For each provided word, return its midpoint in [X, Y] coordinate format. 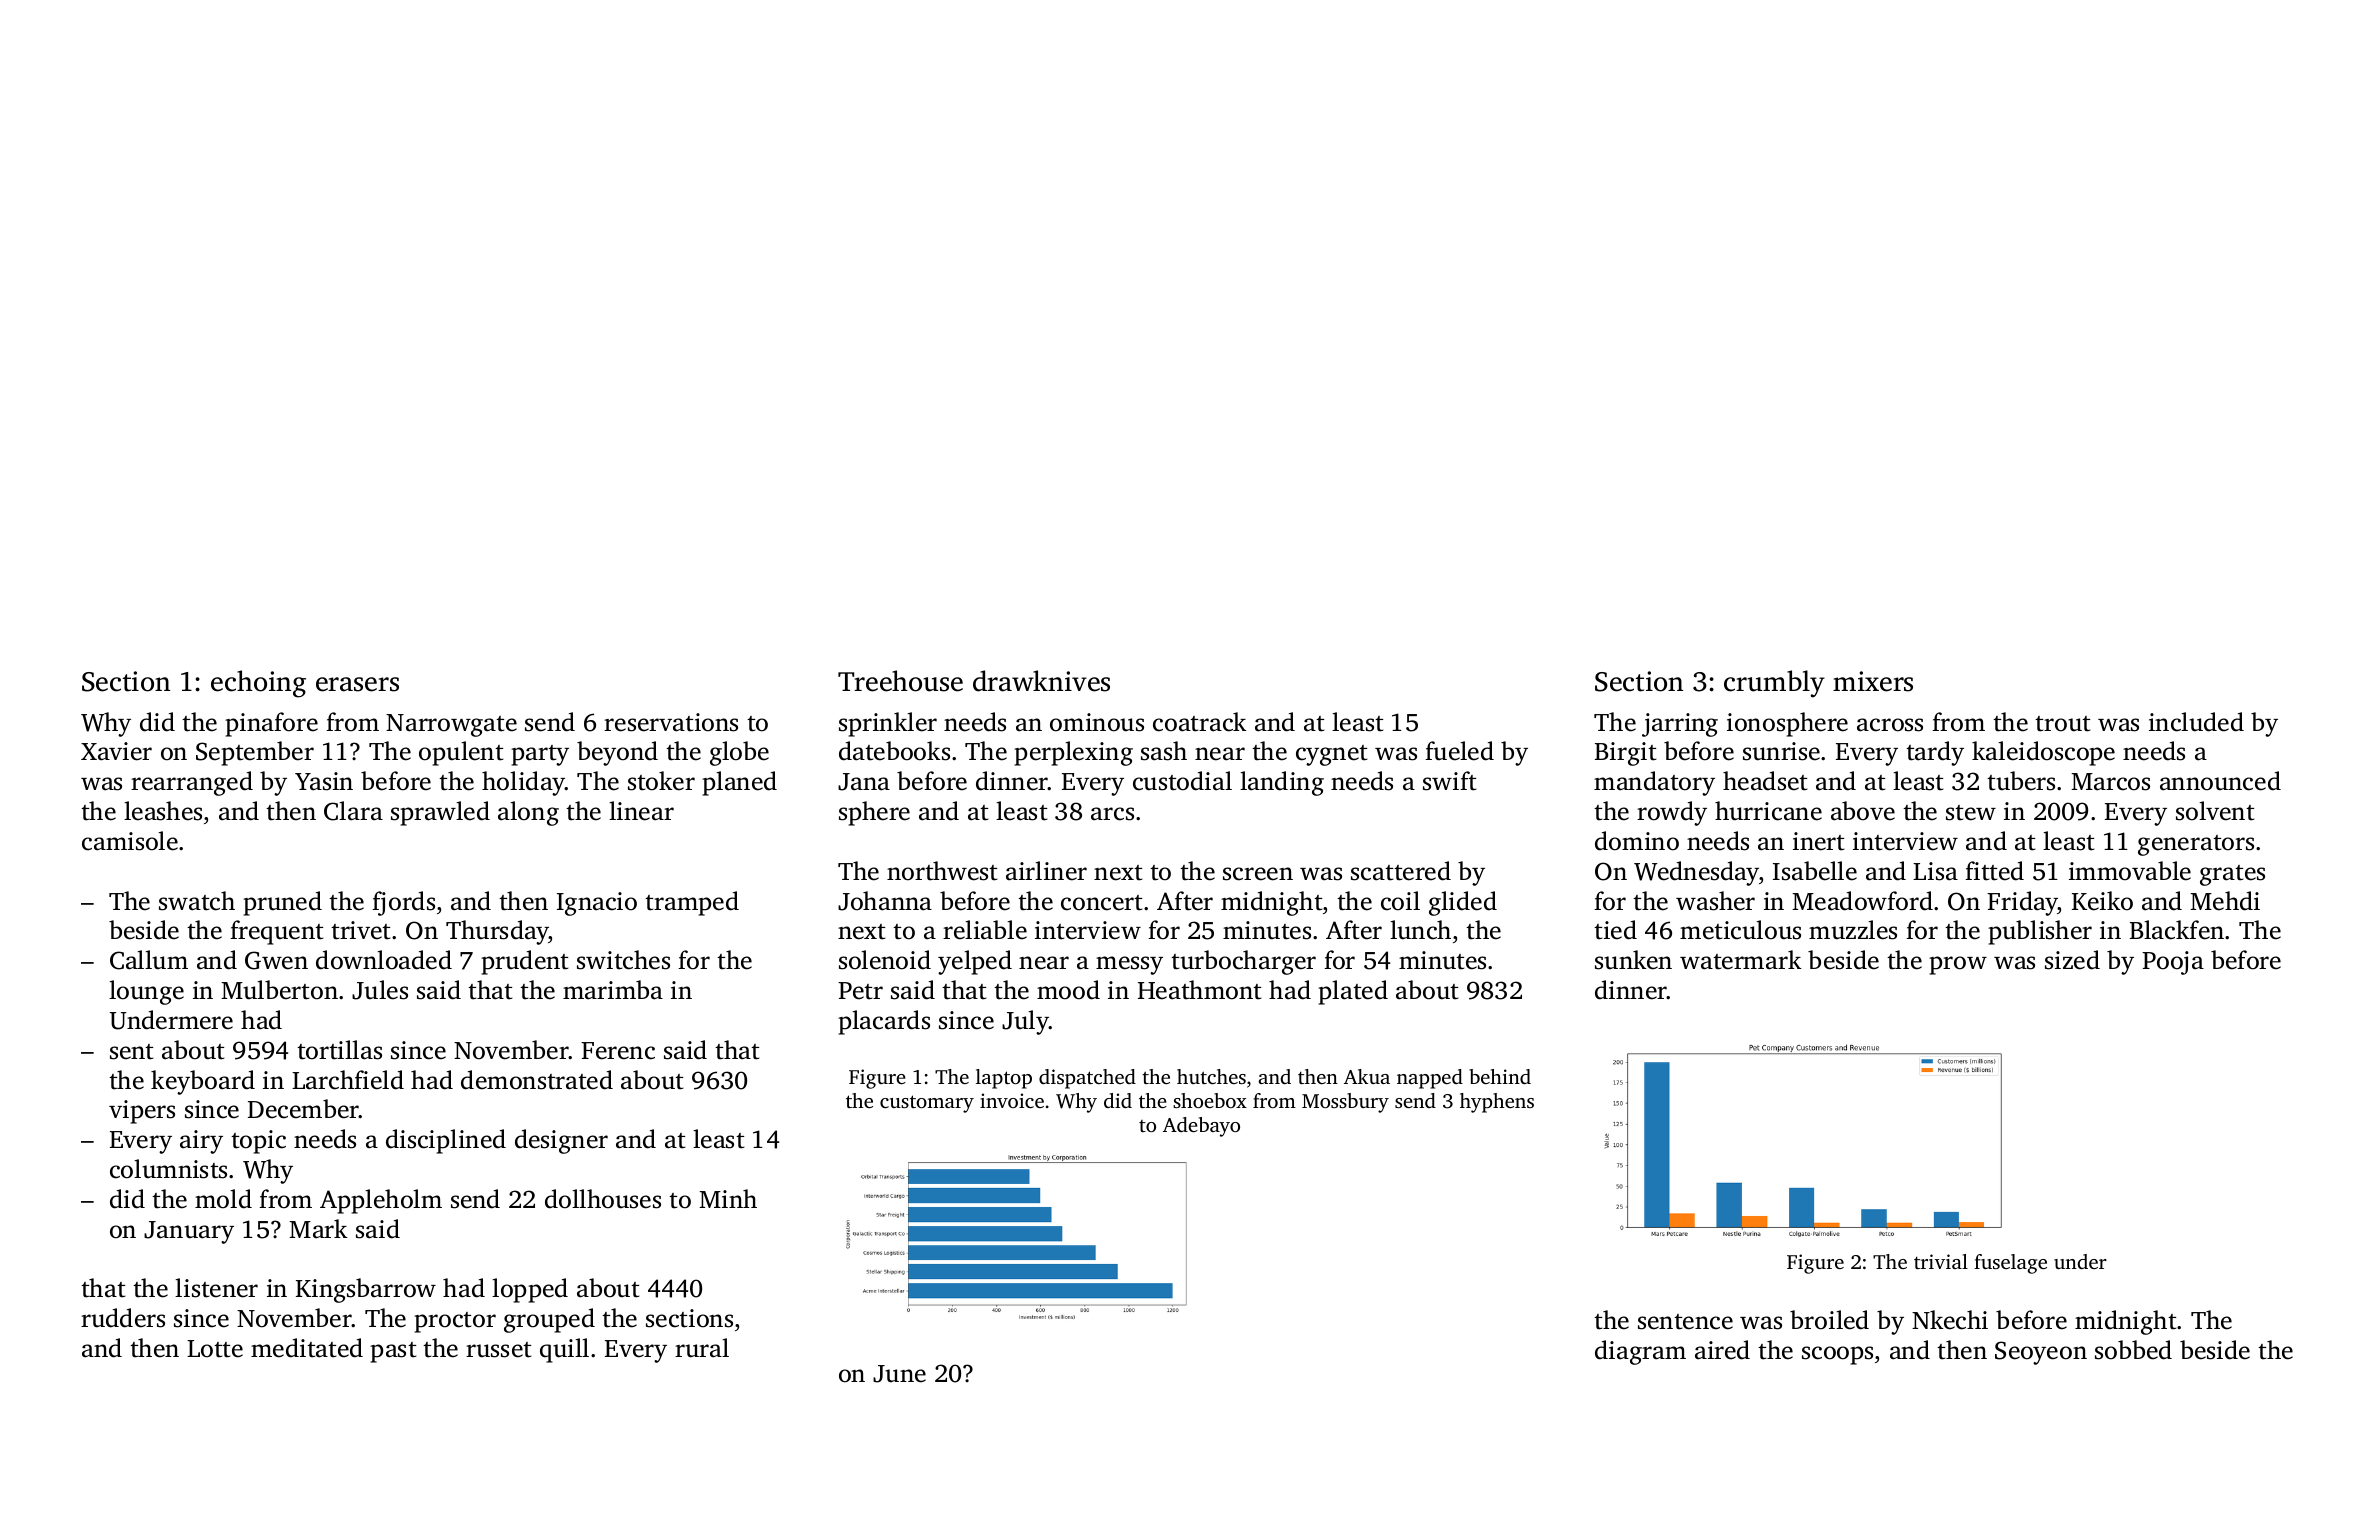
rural [702, 1348]
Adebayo [1201, 1127]
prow [1958, 965]
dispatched [1087, 1079]
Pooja [2173, 963]
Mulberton [279, 990]
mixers [1873, 681]
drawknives [1041, 681]
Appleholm [381, 1201]
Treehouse [900, 681]
